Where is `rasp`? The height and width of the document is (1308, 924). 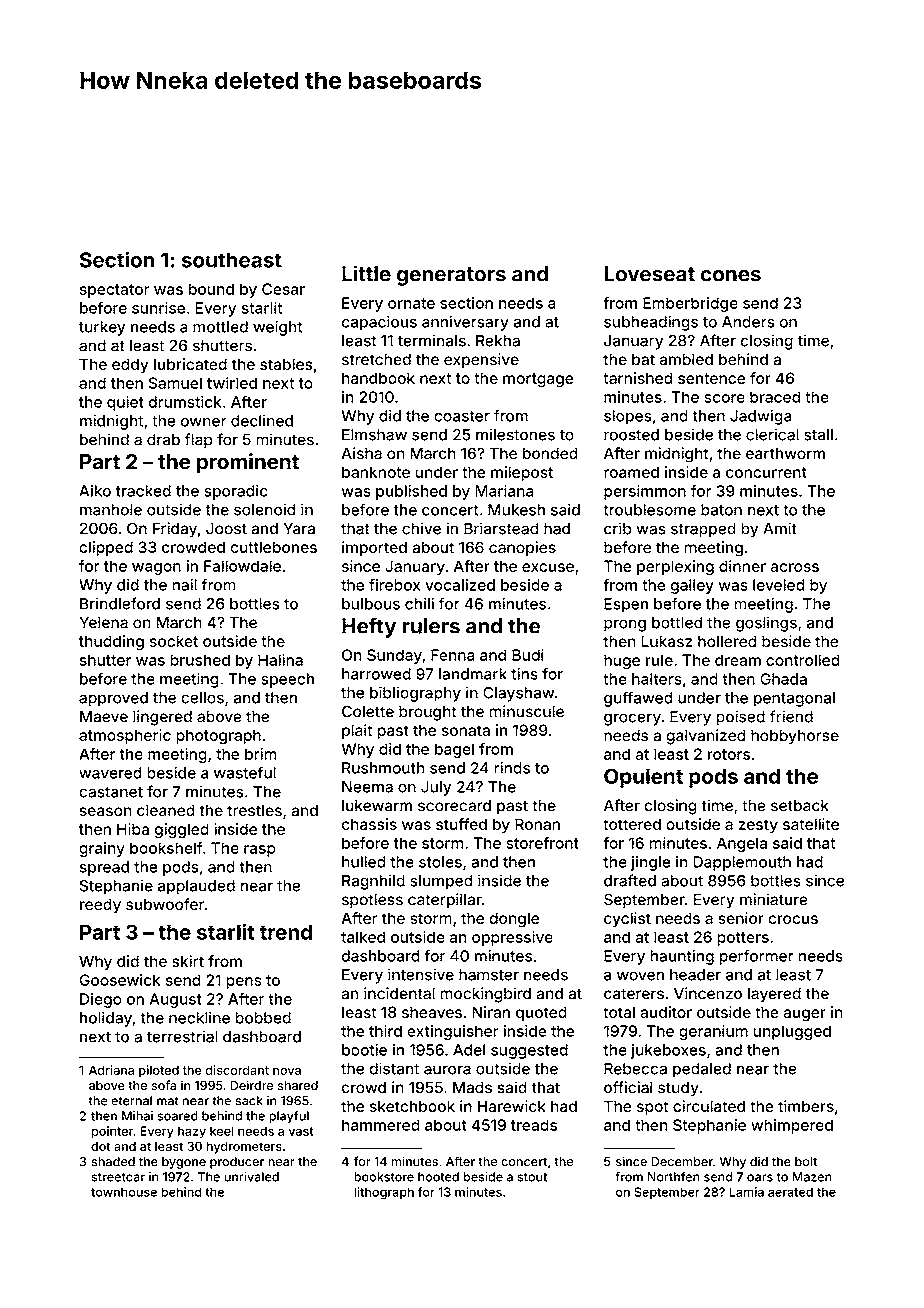
rasp is located at coordinates (259, 851).
